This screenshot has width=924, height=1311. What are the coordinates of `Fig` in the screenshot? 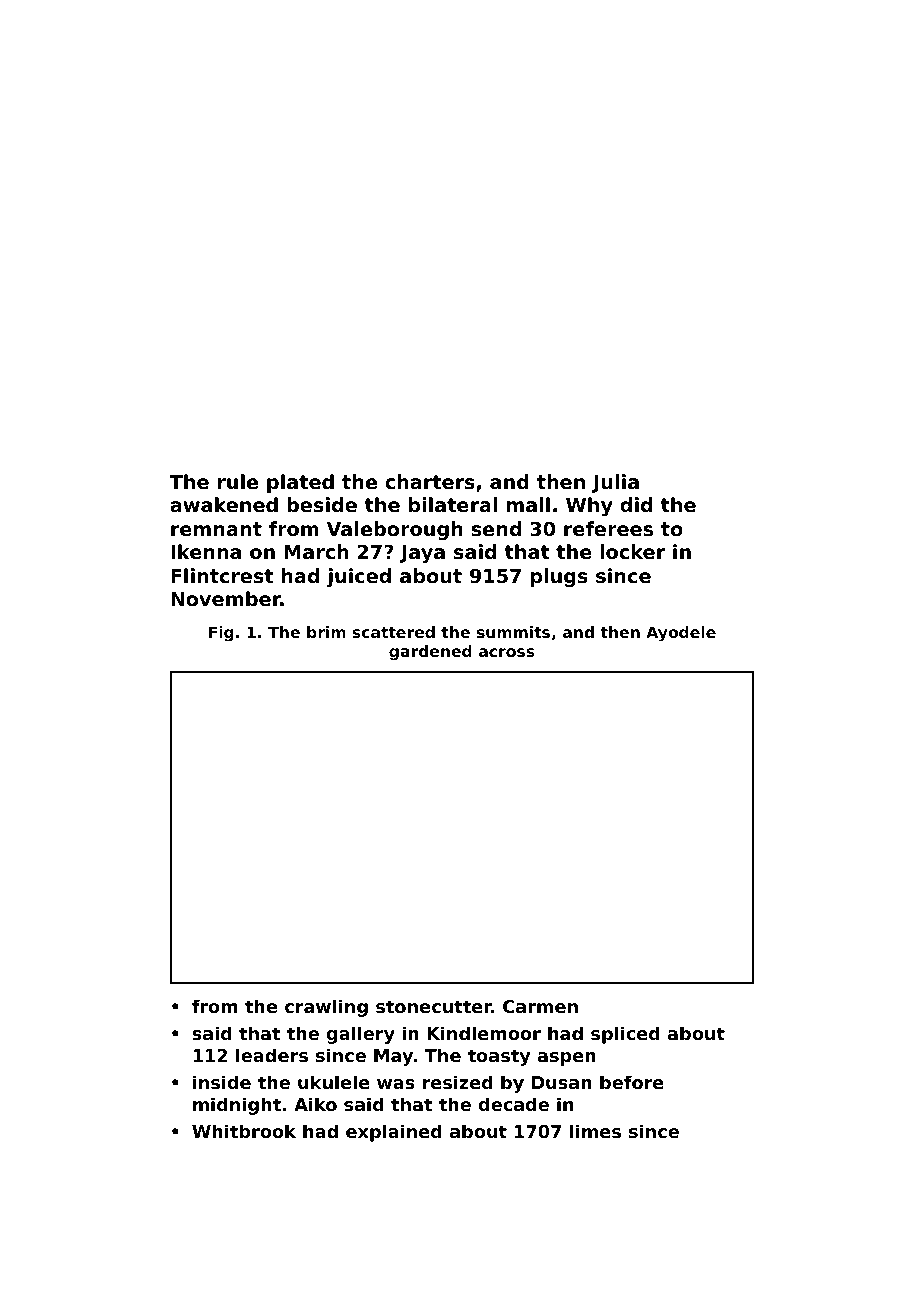 It's located at (221, 634).
